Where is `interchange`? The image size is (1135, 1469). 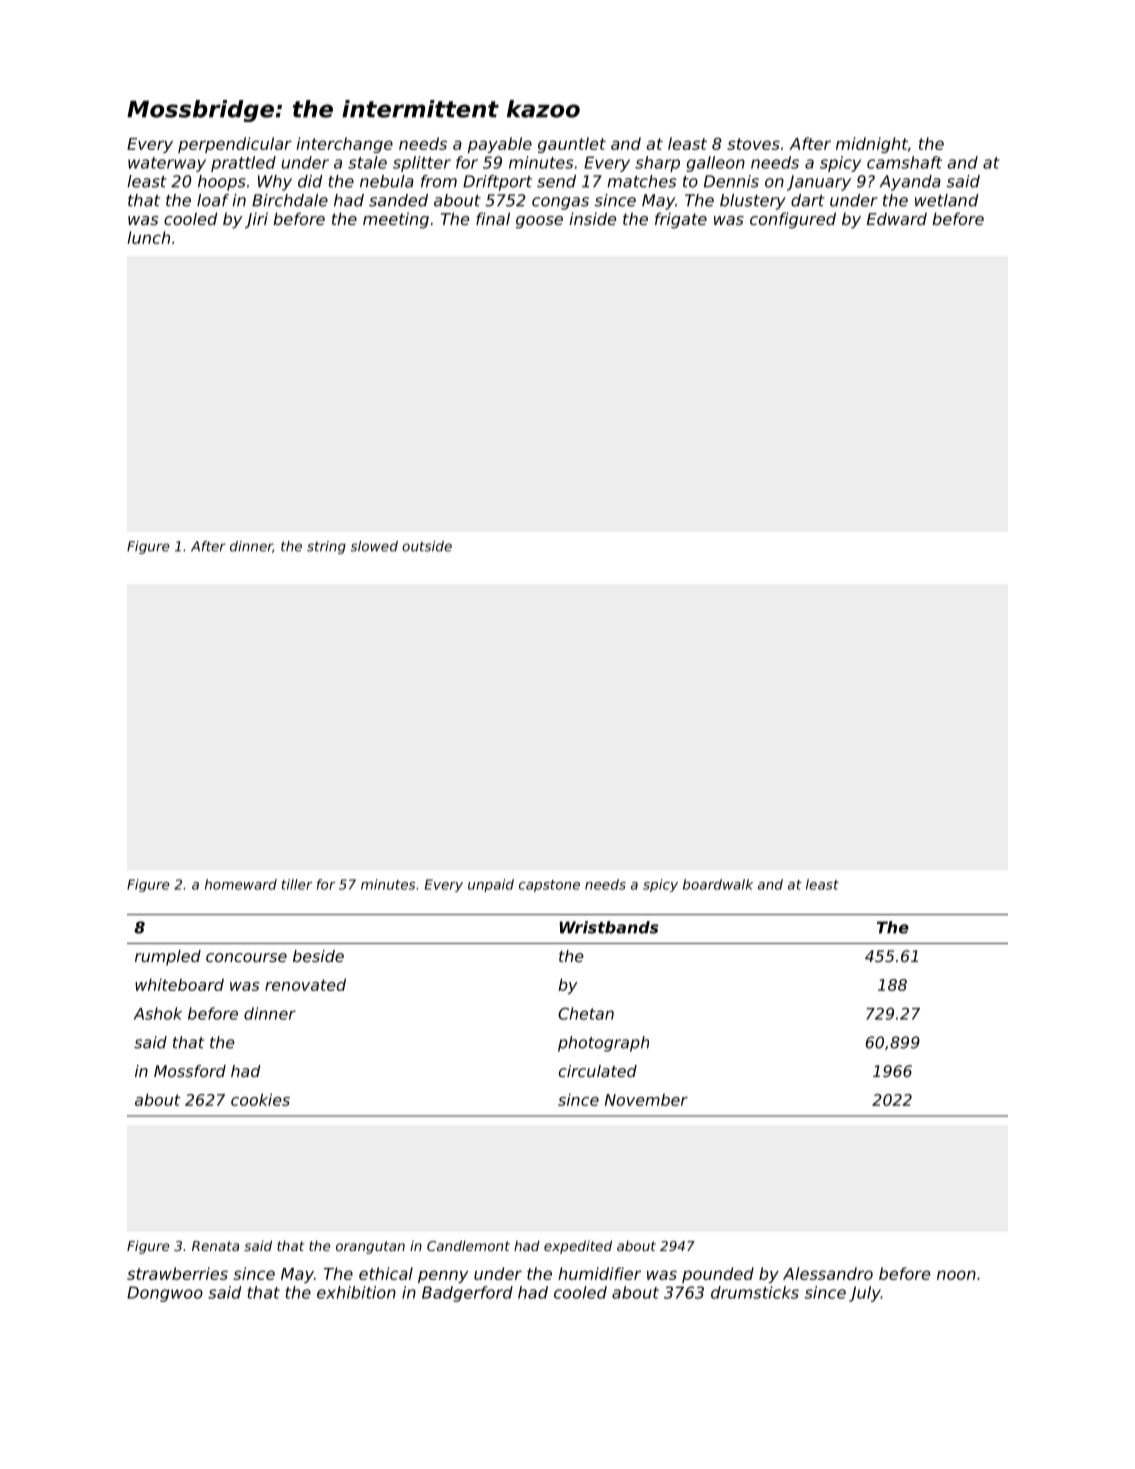
interchange is located at coordinates (344, 145).
